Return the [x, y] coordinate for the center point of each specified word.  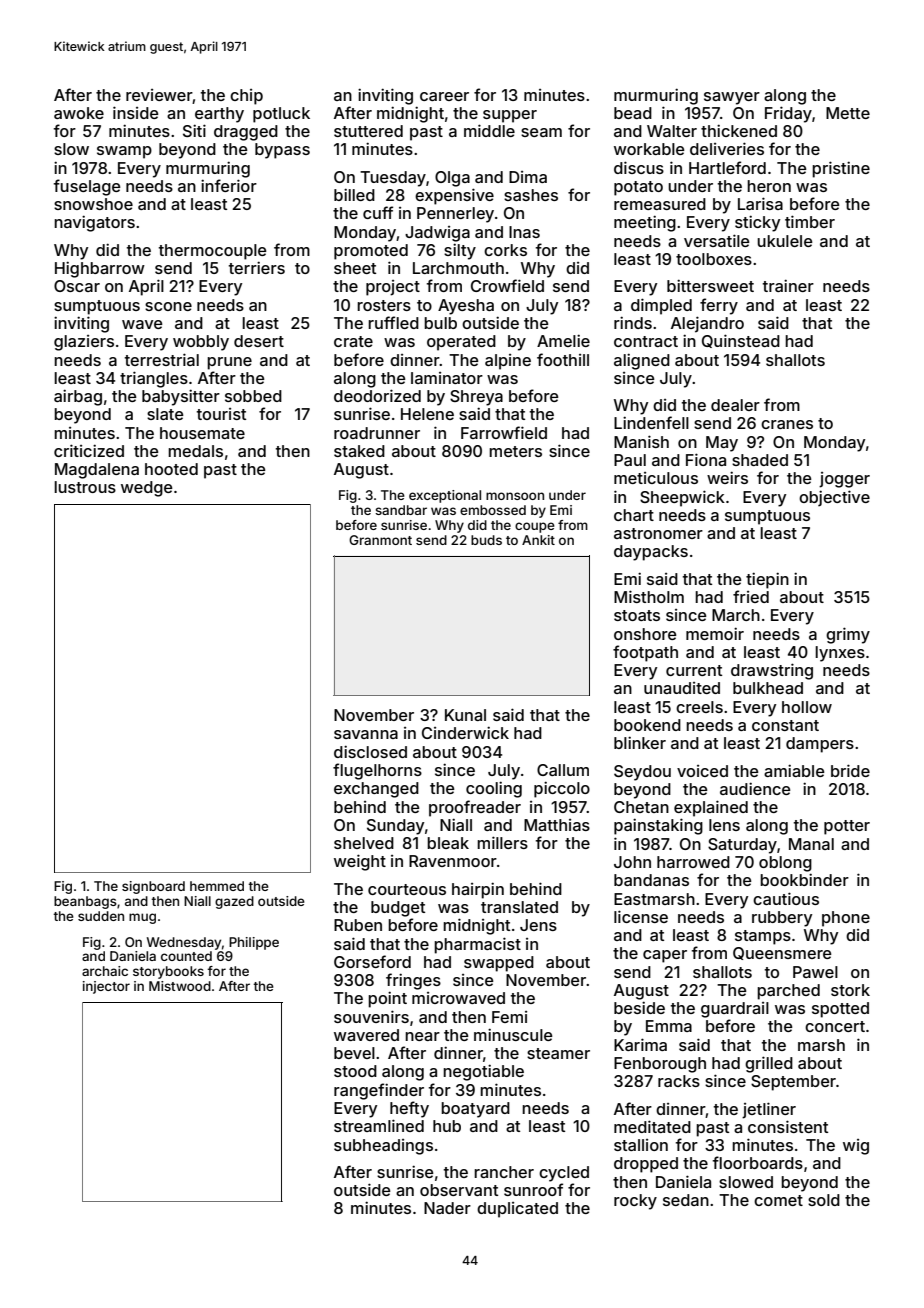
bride [850, 770]
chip [246, 97]
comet [778, 1200]
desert [259, 341]
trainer [788, 285]
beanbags [85, 902]
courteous [407, 889]
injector [106, 987]
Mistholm [649, 596]
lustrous [85, 487]
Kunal [465, 715]
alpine [508, 362]
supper [510, 116]
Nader [447, 1208]
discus [639, 167]
